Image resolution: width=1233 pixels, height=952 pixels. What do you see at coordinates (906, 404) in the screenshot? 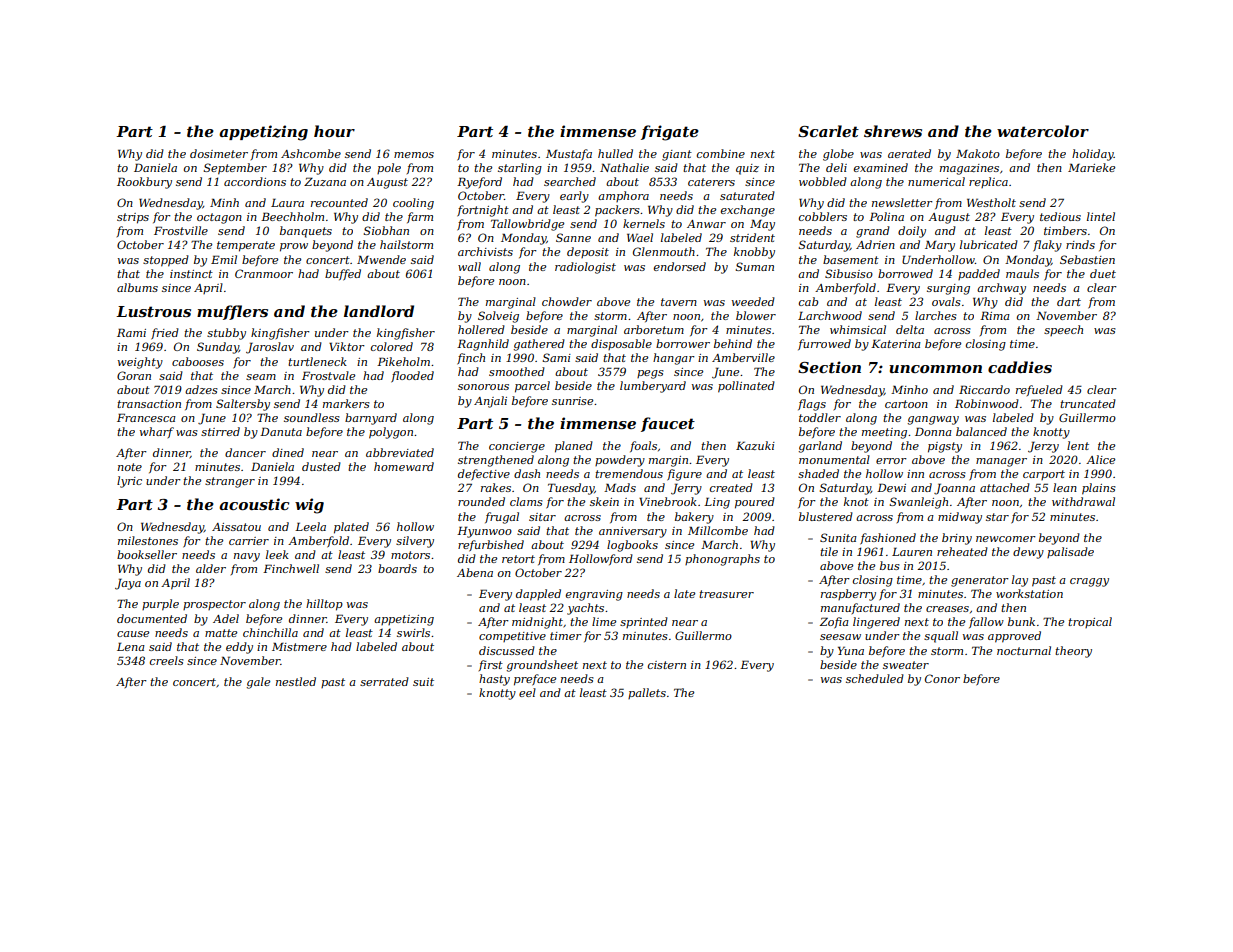
I see `cartoon` at bounding box center [906, 404].
